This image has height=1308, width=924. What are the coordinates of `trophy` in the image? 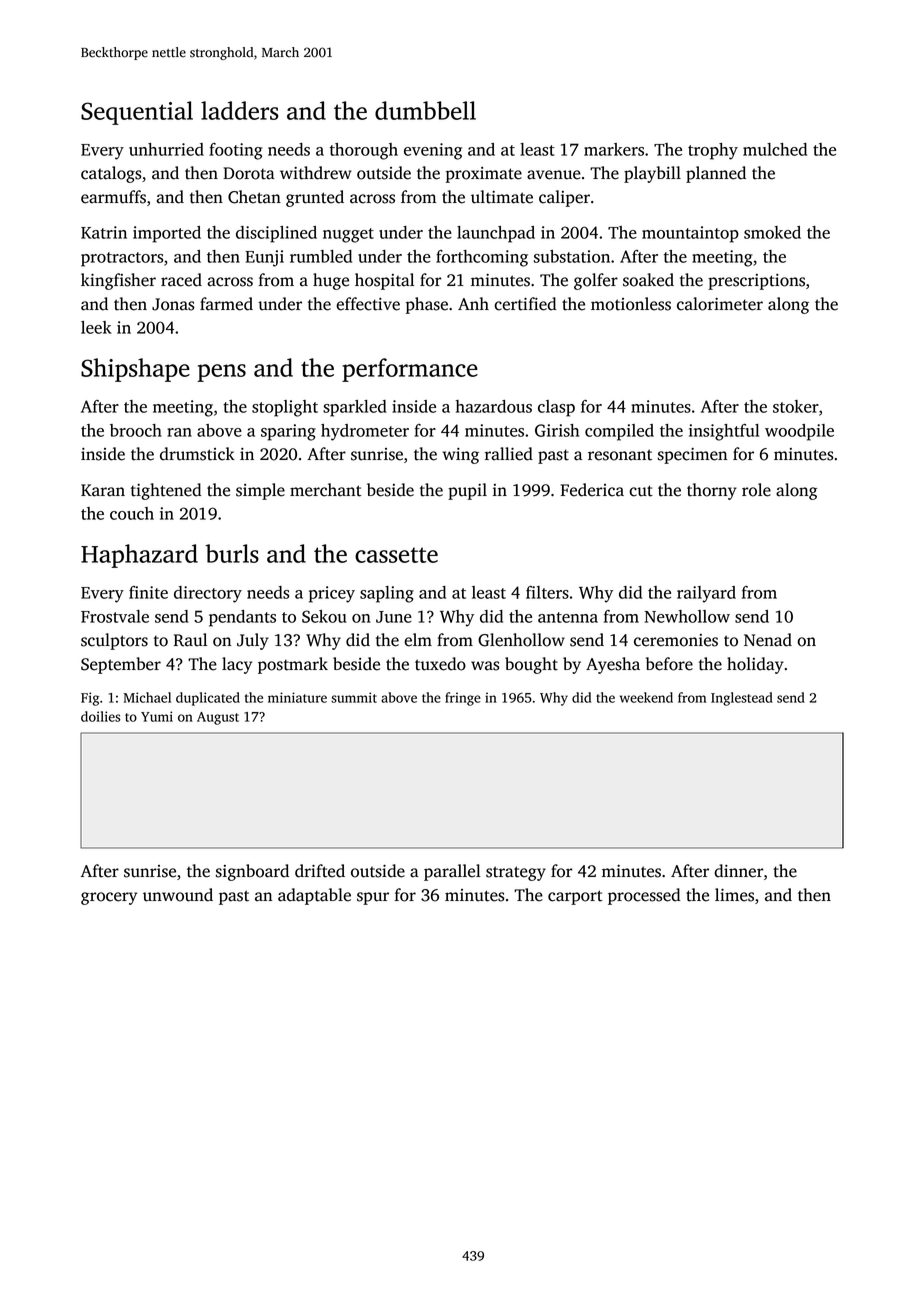 It's located at (713, 151).
